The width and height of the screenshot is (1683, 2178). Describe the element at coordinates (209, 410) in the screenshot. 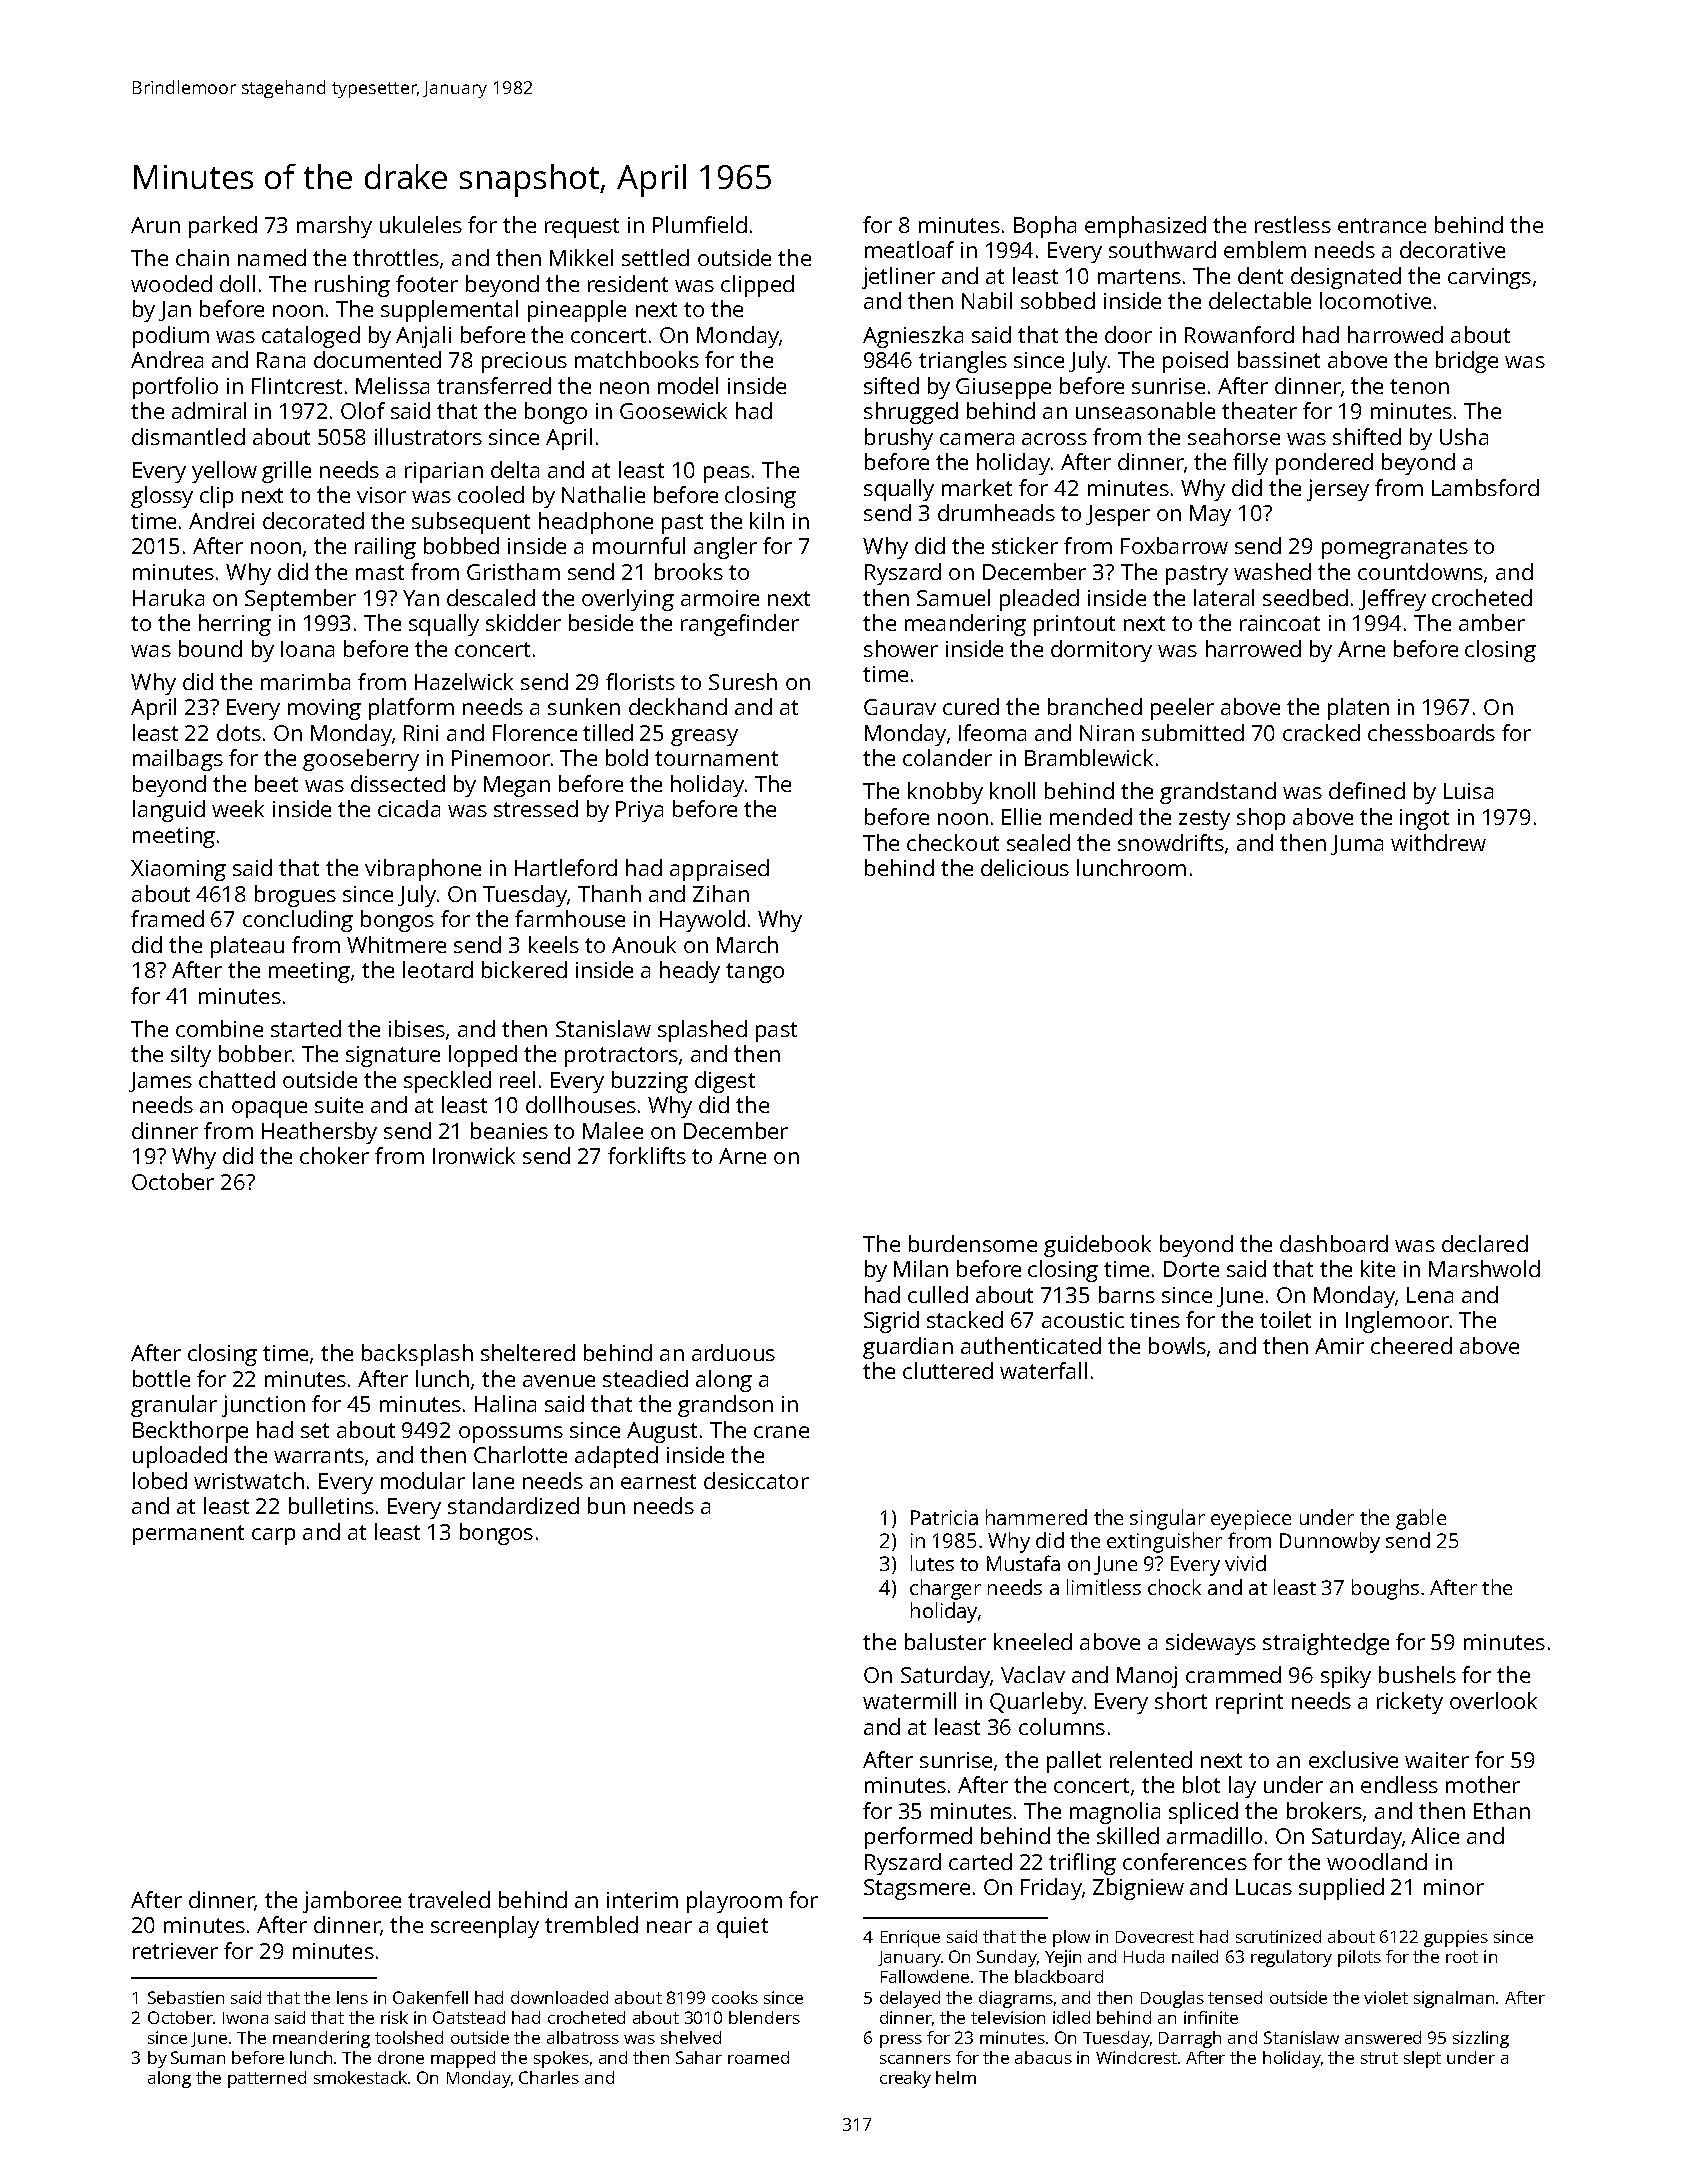

I see `admiral` at that location.
